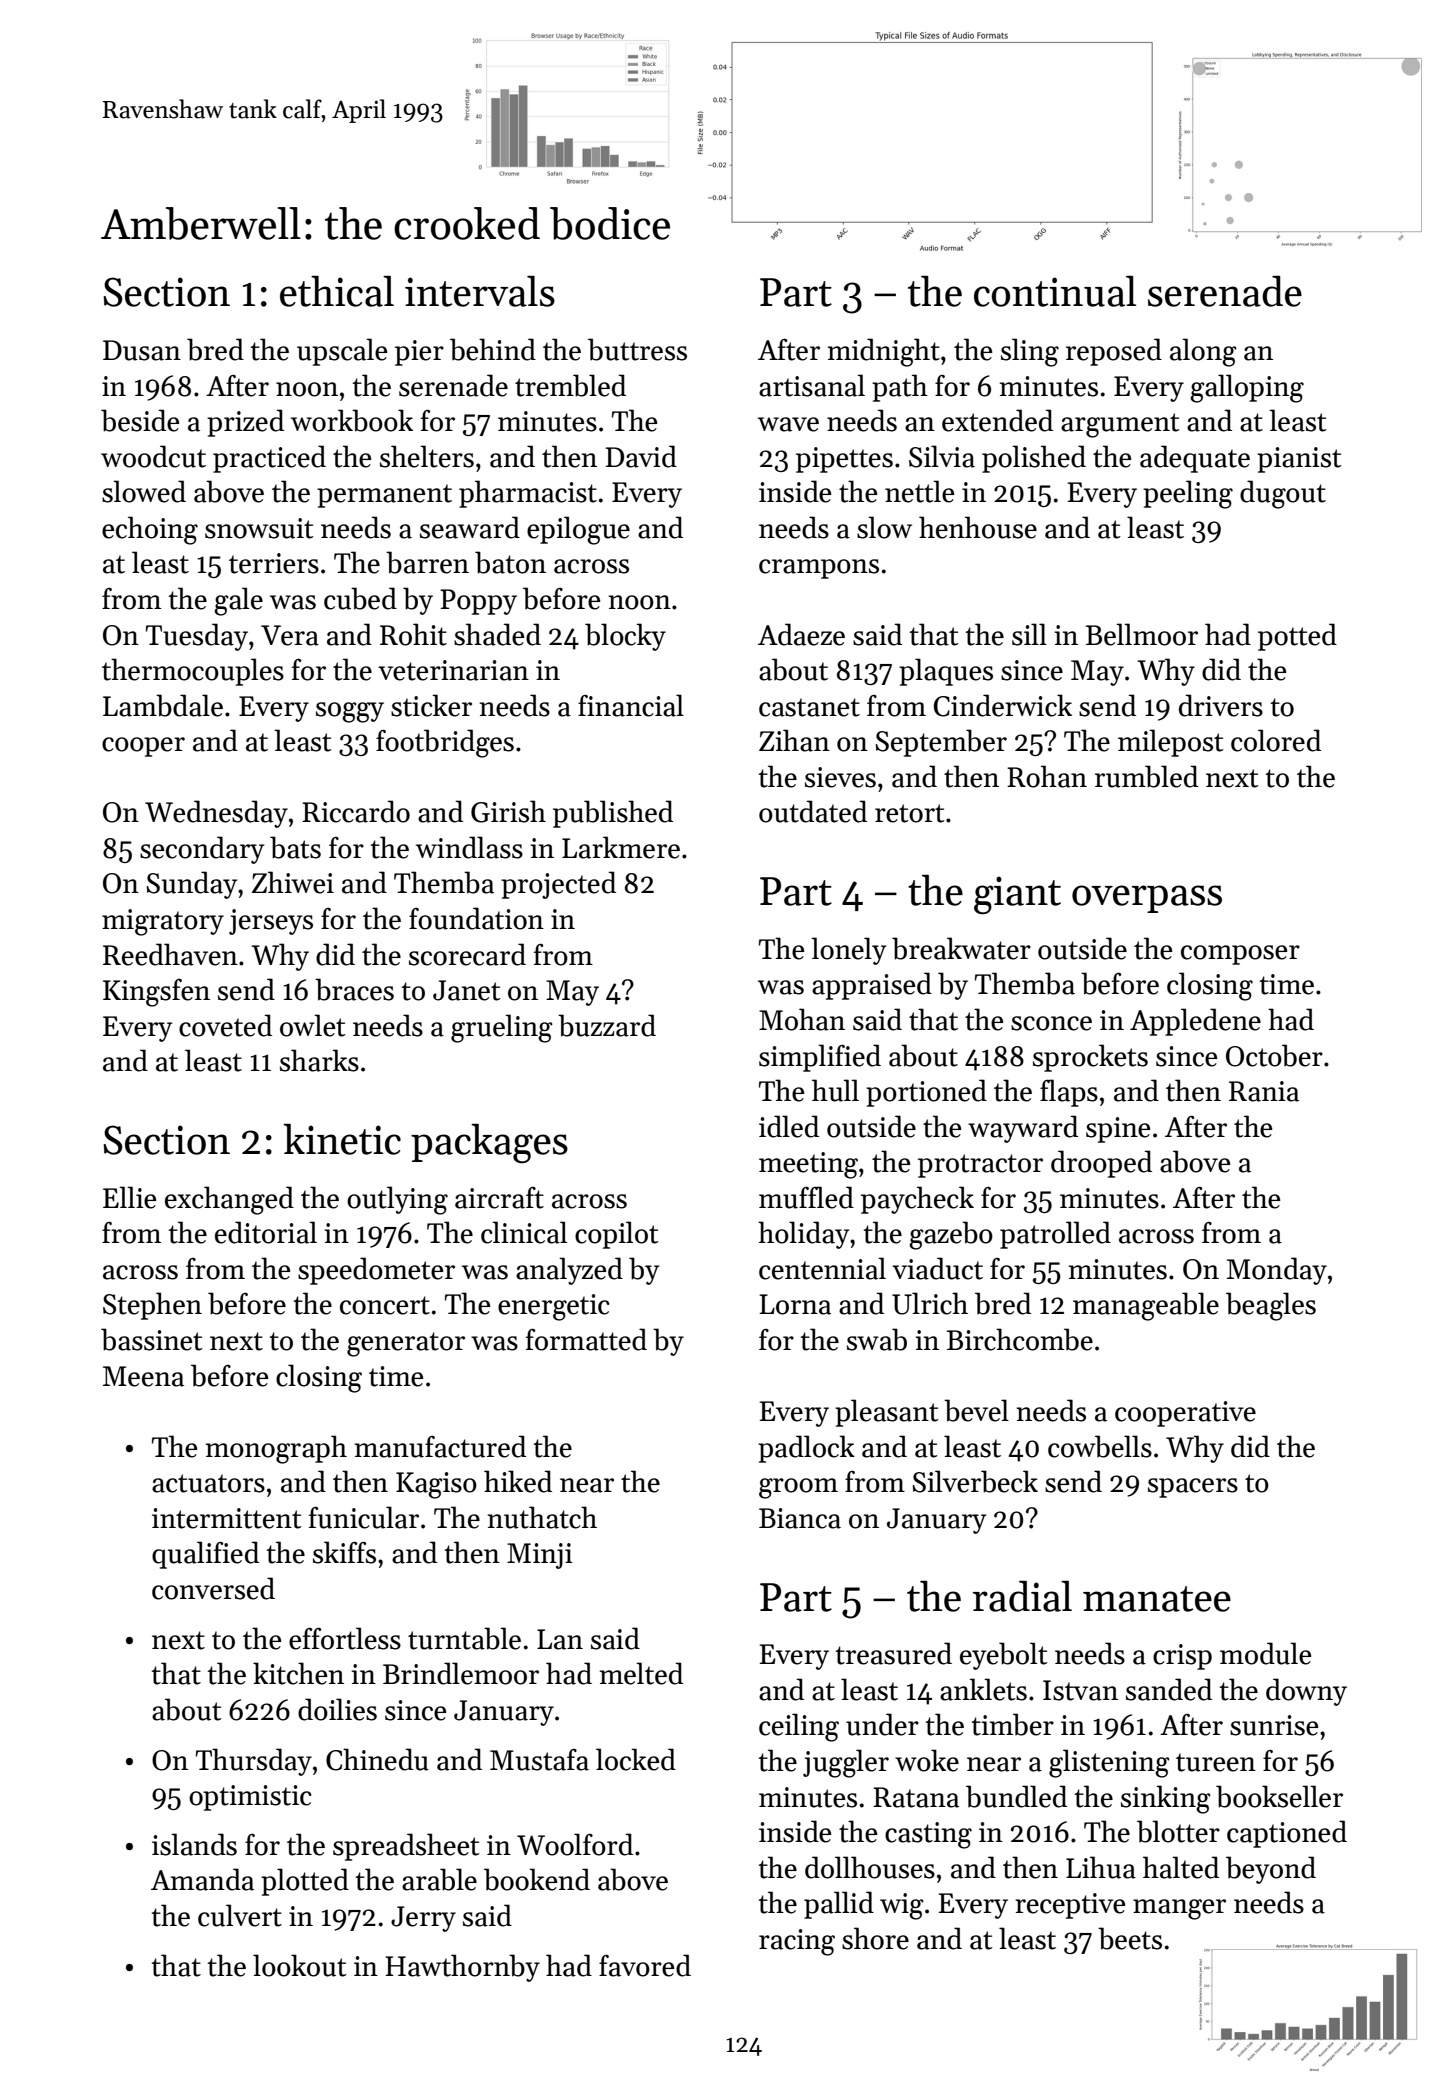 This page has height=2100, width=1450. What do you see at coordinates (1130, 1938) in the page?
I see `beets` at bounding box center [1130, 1938].
